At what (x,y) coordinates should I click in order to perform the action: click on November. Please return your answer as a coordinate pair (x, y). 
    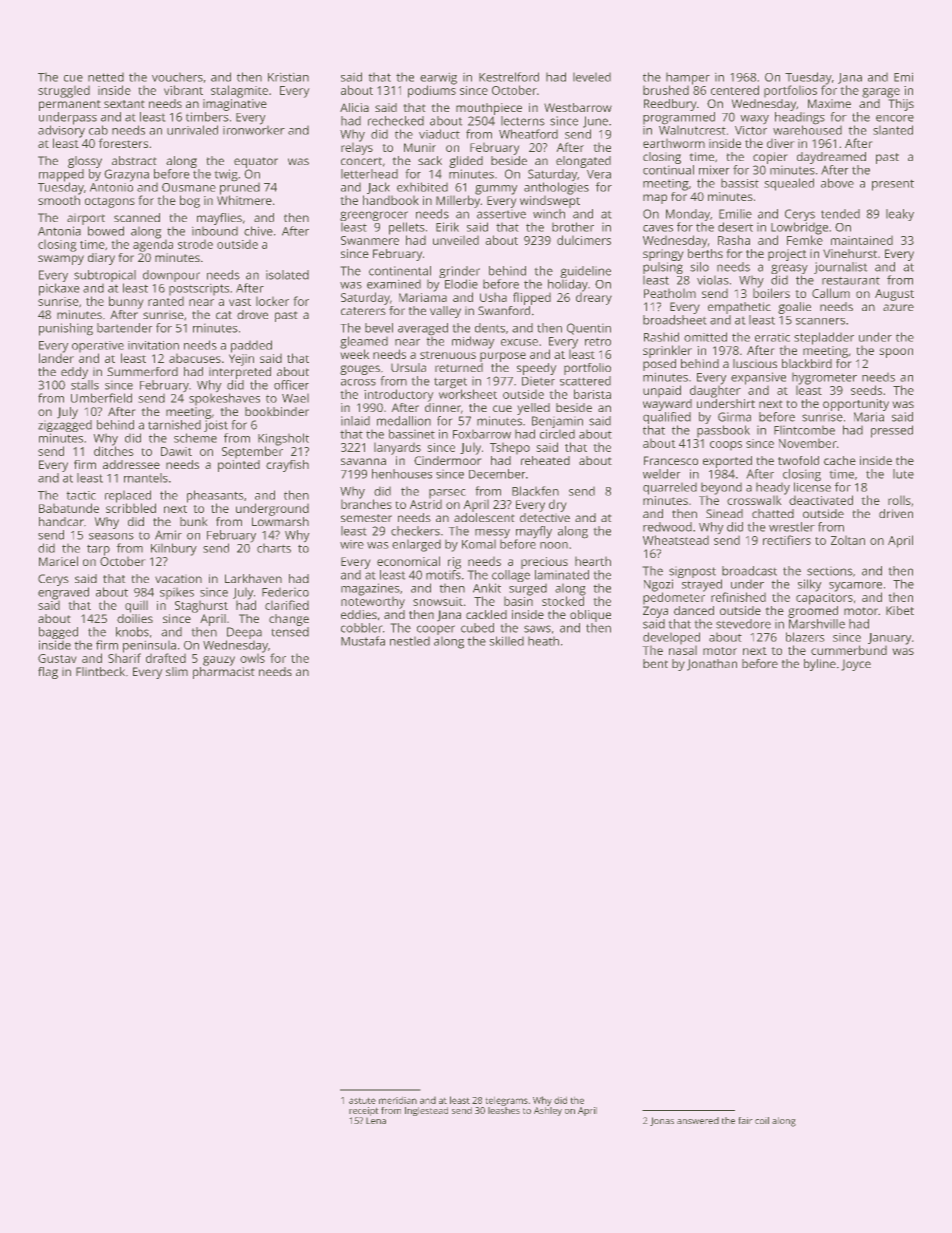
    Looking at the image, I should click on (808, 443).
